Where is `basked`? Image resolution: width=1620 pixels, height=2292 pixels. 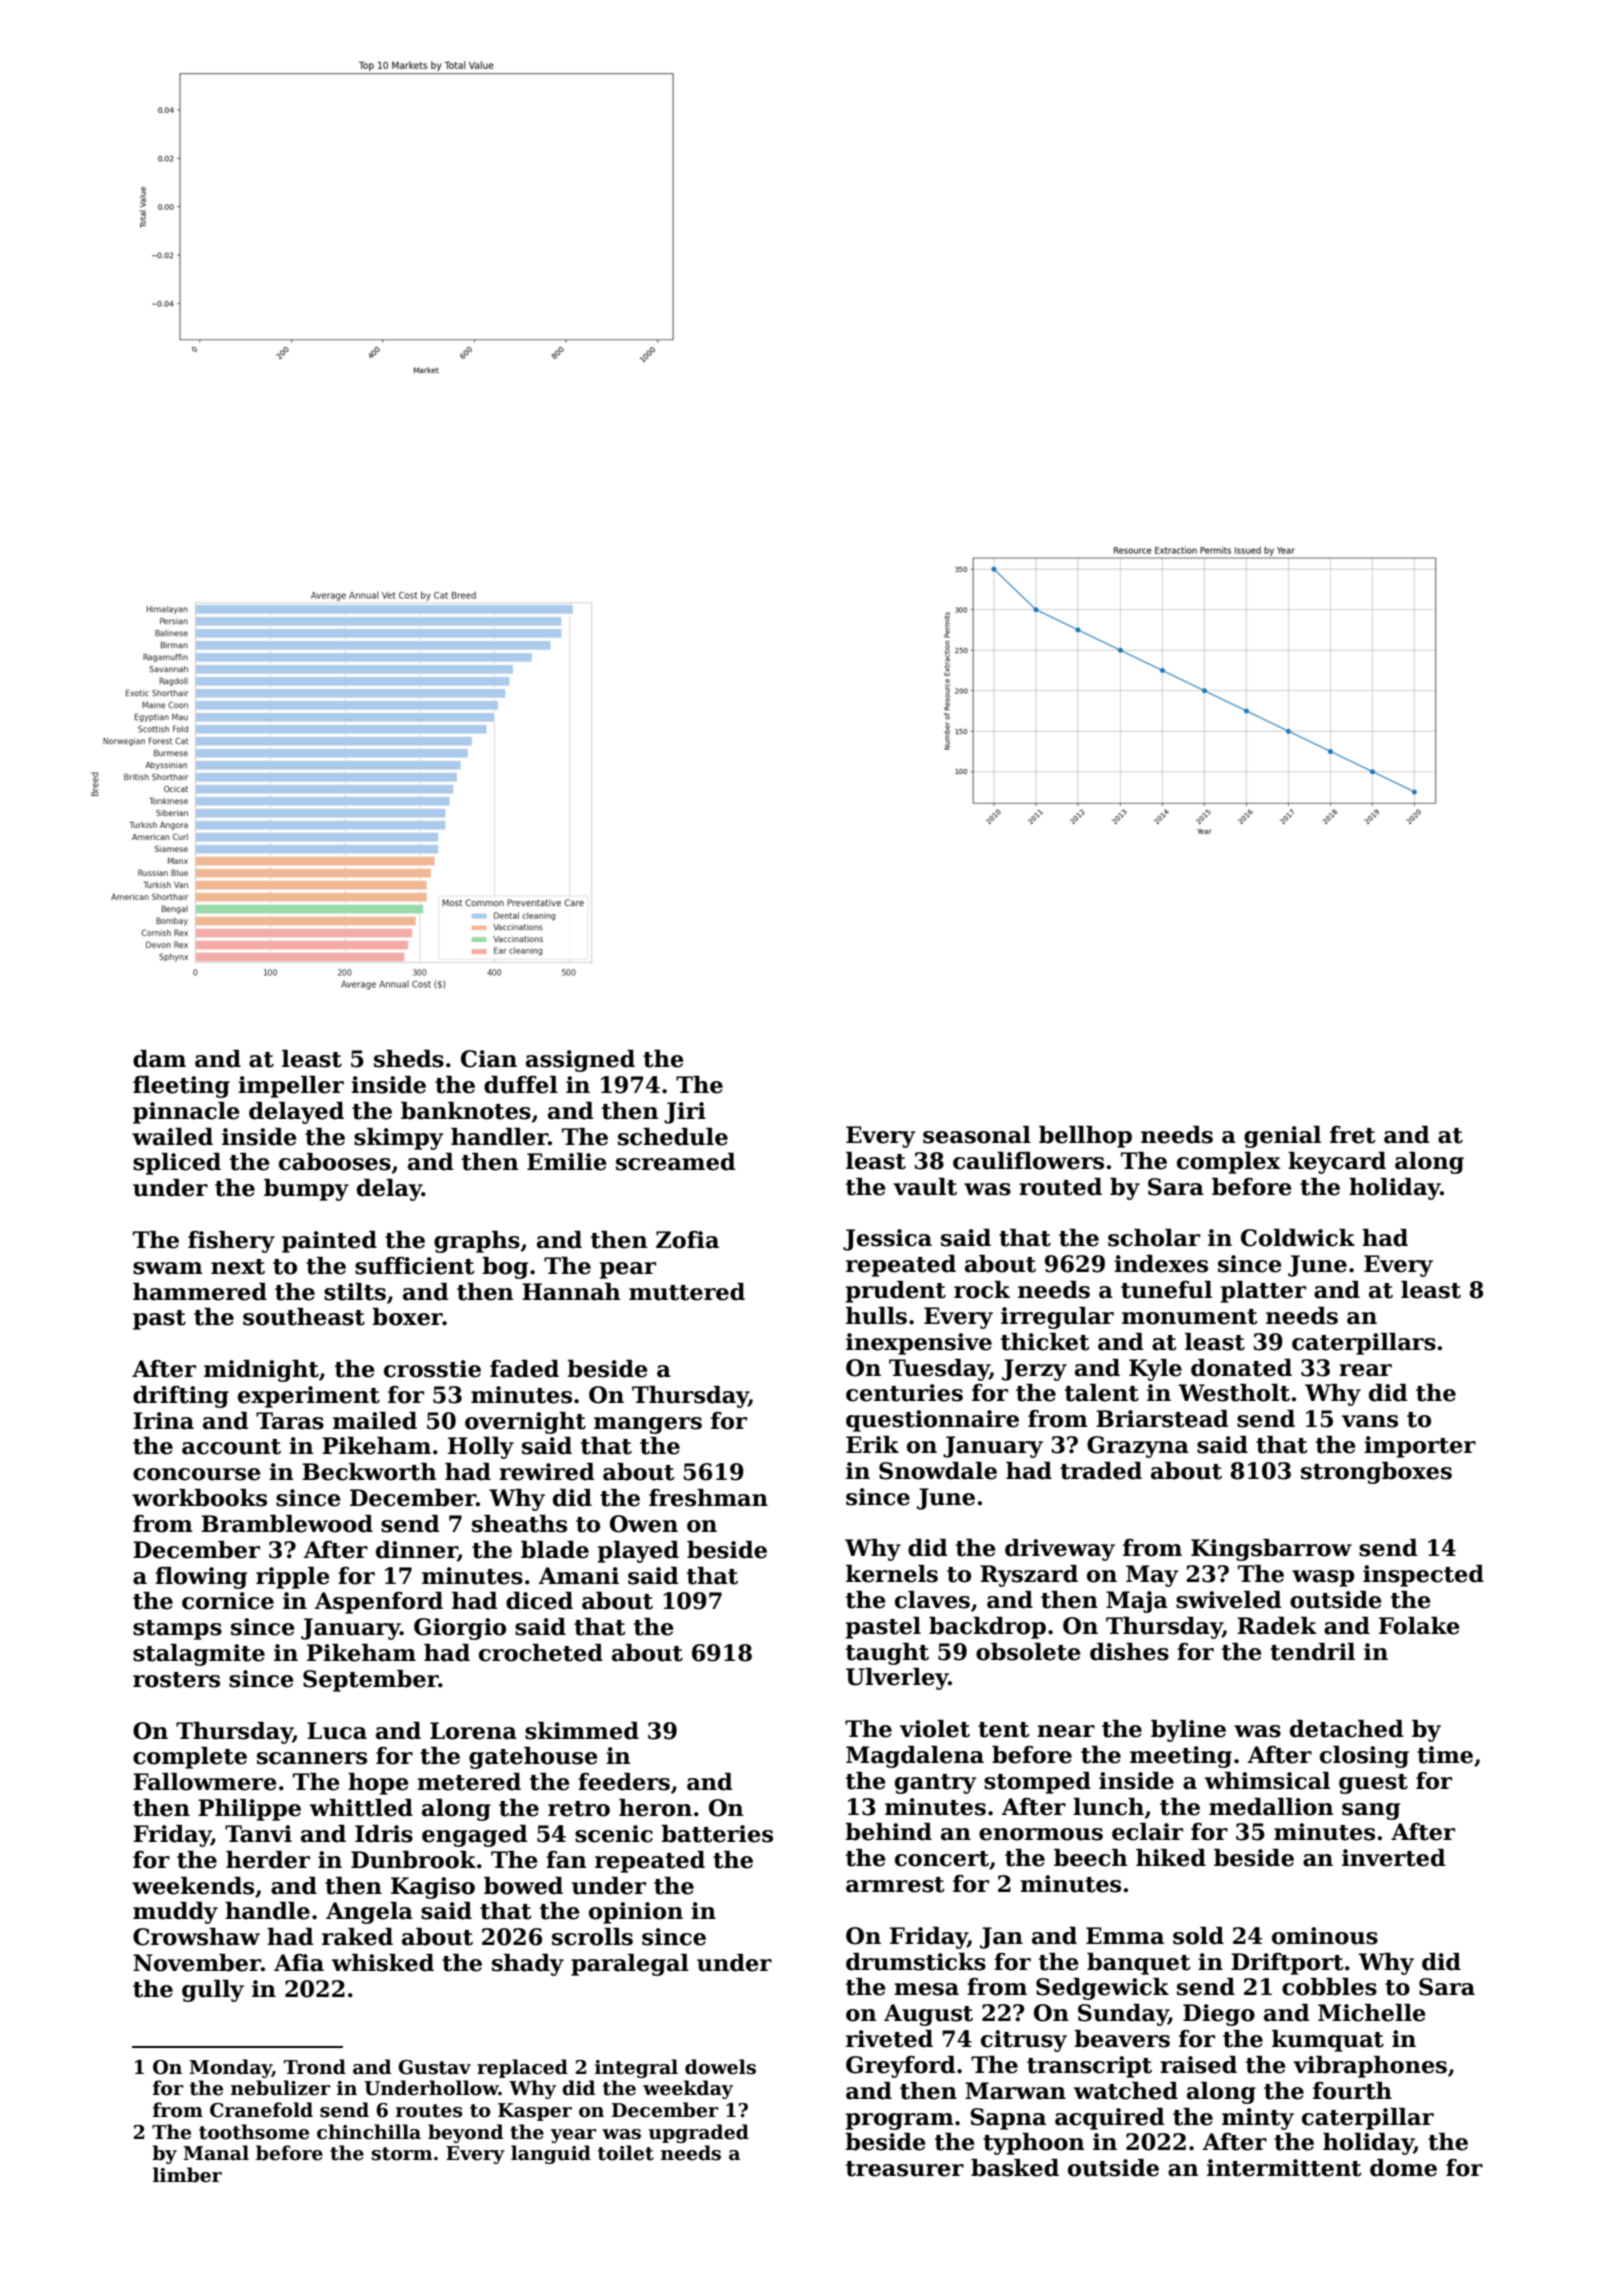 basked is located at coordinates (1015, 2168).
